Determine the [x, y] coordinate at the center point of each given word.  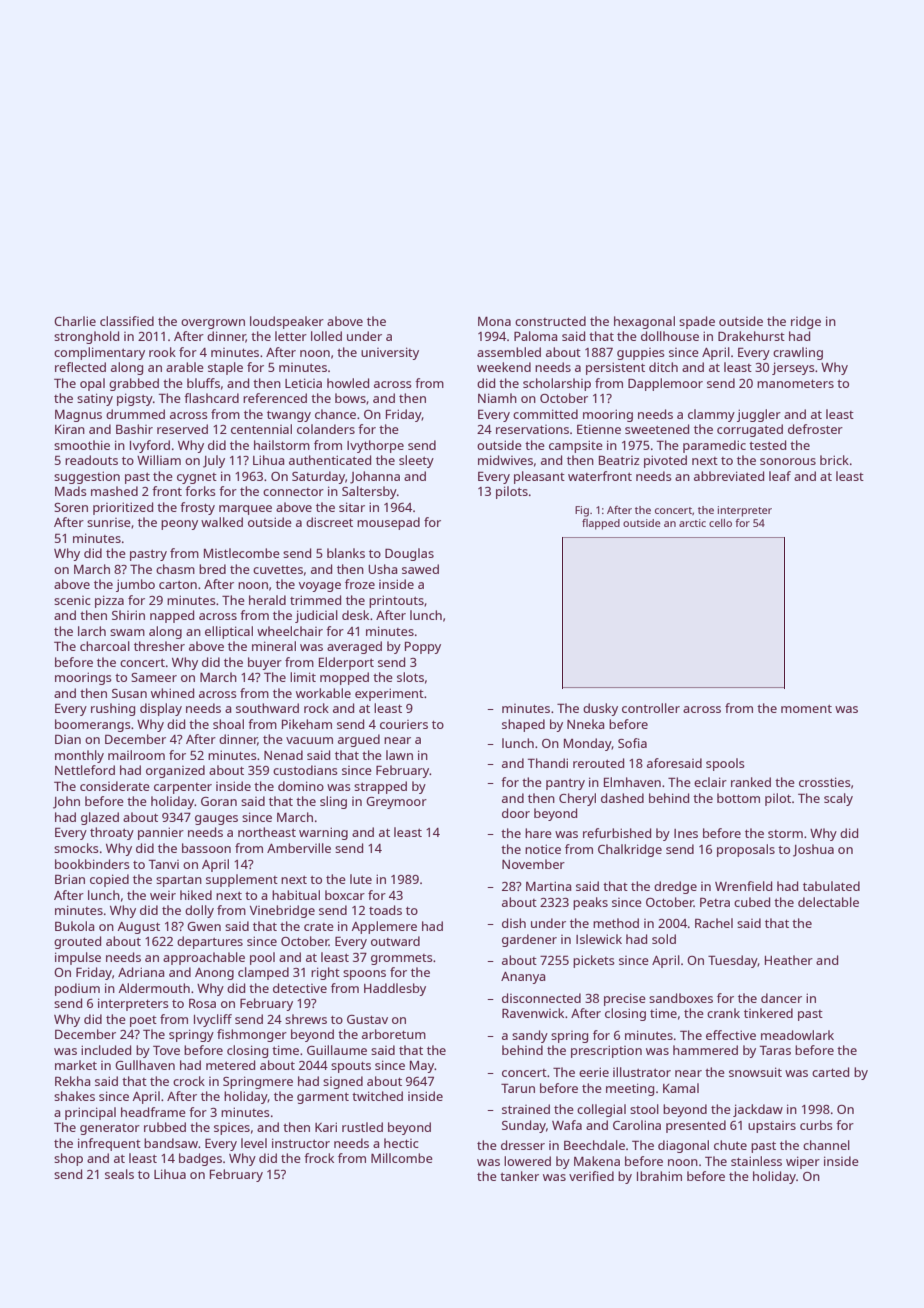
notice [543, 849]
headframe [153, 1112]
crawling [798, 353]
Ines [686, 833]
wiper [803, 1162]
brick [834, 460]
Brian [70, 879]
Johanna [375, 477]
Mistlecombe [242, 553]
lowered [527, 1161]
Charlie [75, 321]
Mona [494, 321]
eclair [710, 782]
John [66, 802]
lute [361, 879]
